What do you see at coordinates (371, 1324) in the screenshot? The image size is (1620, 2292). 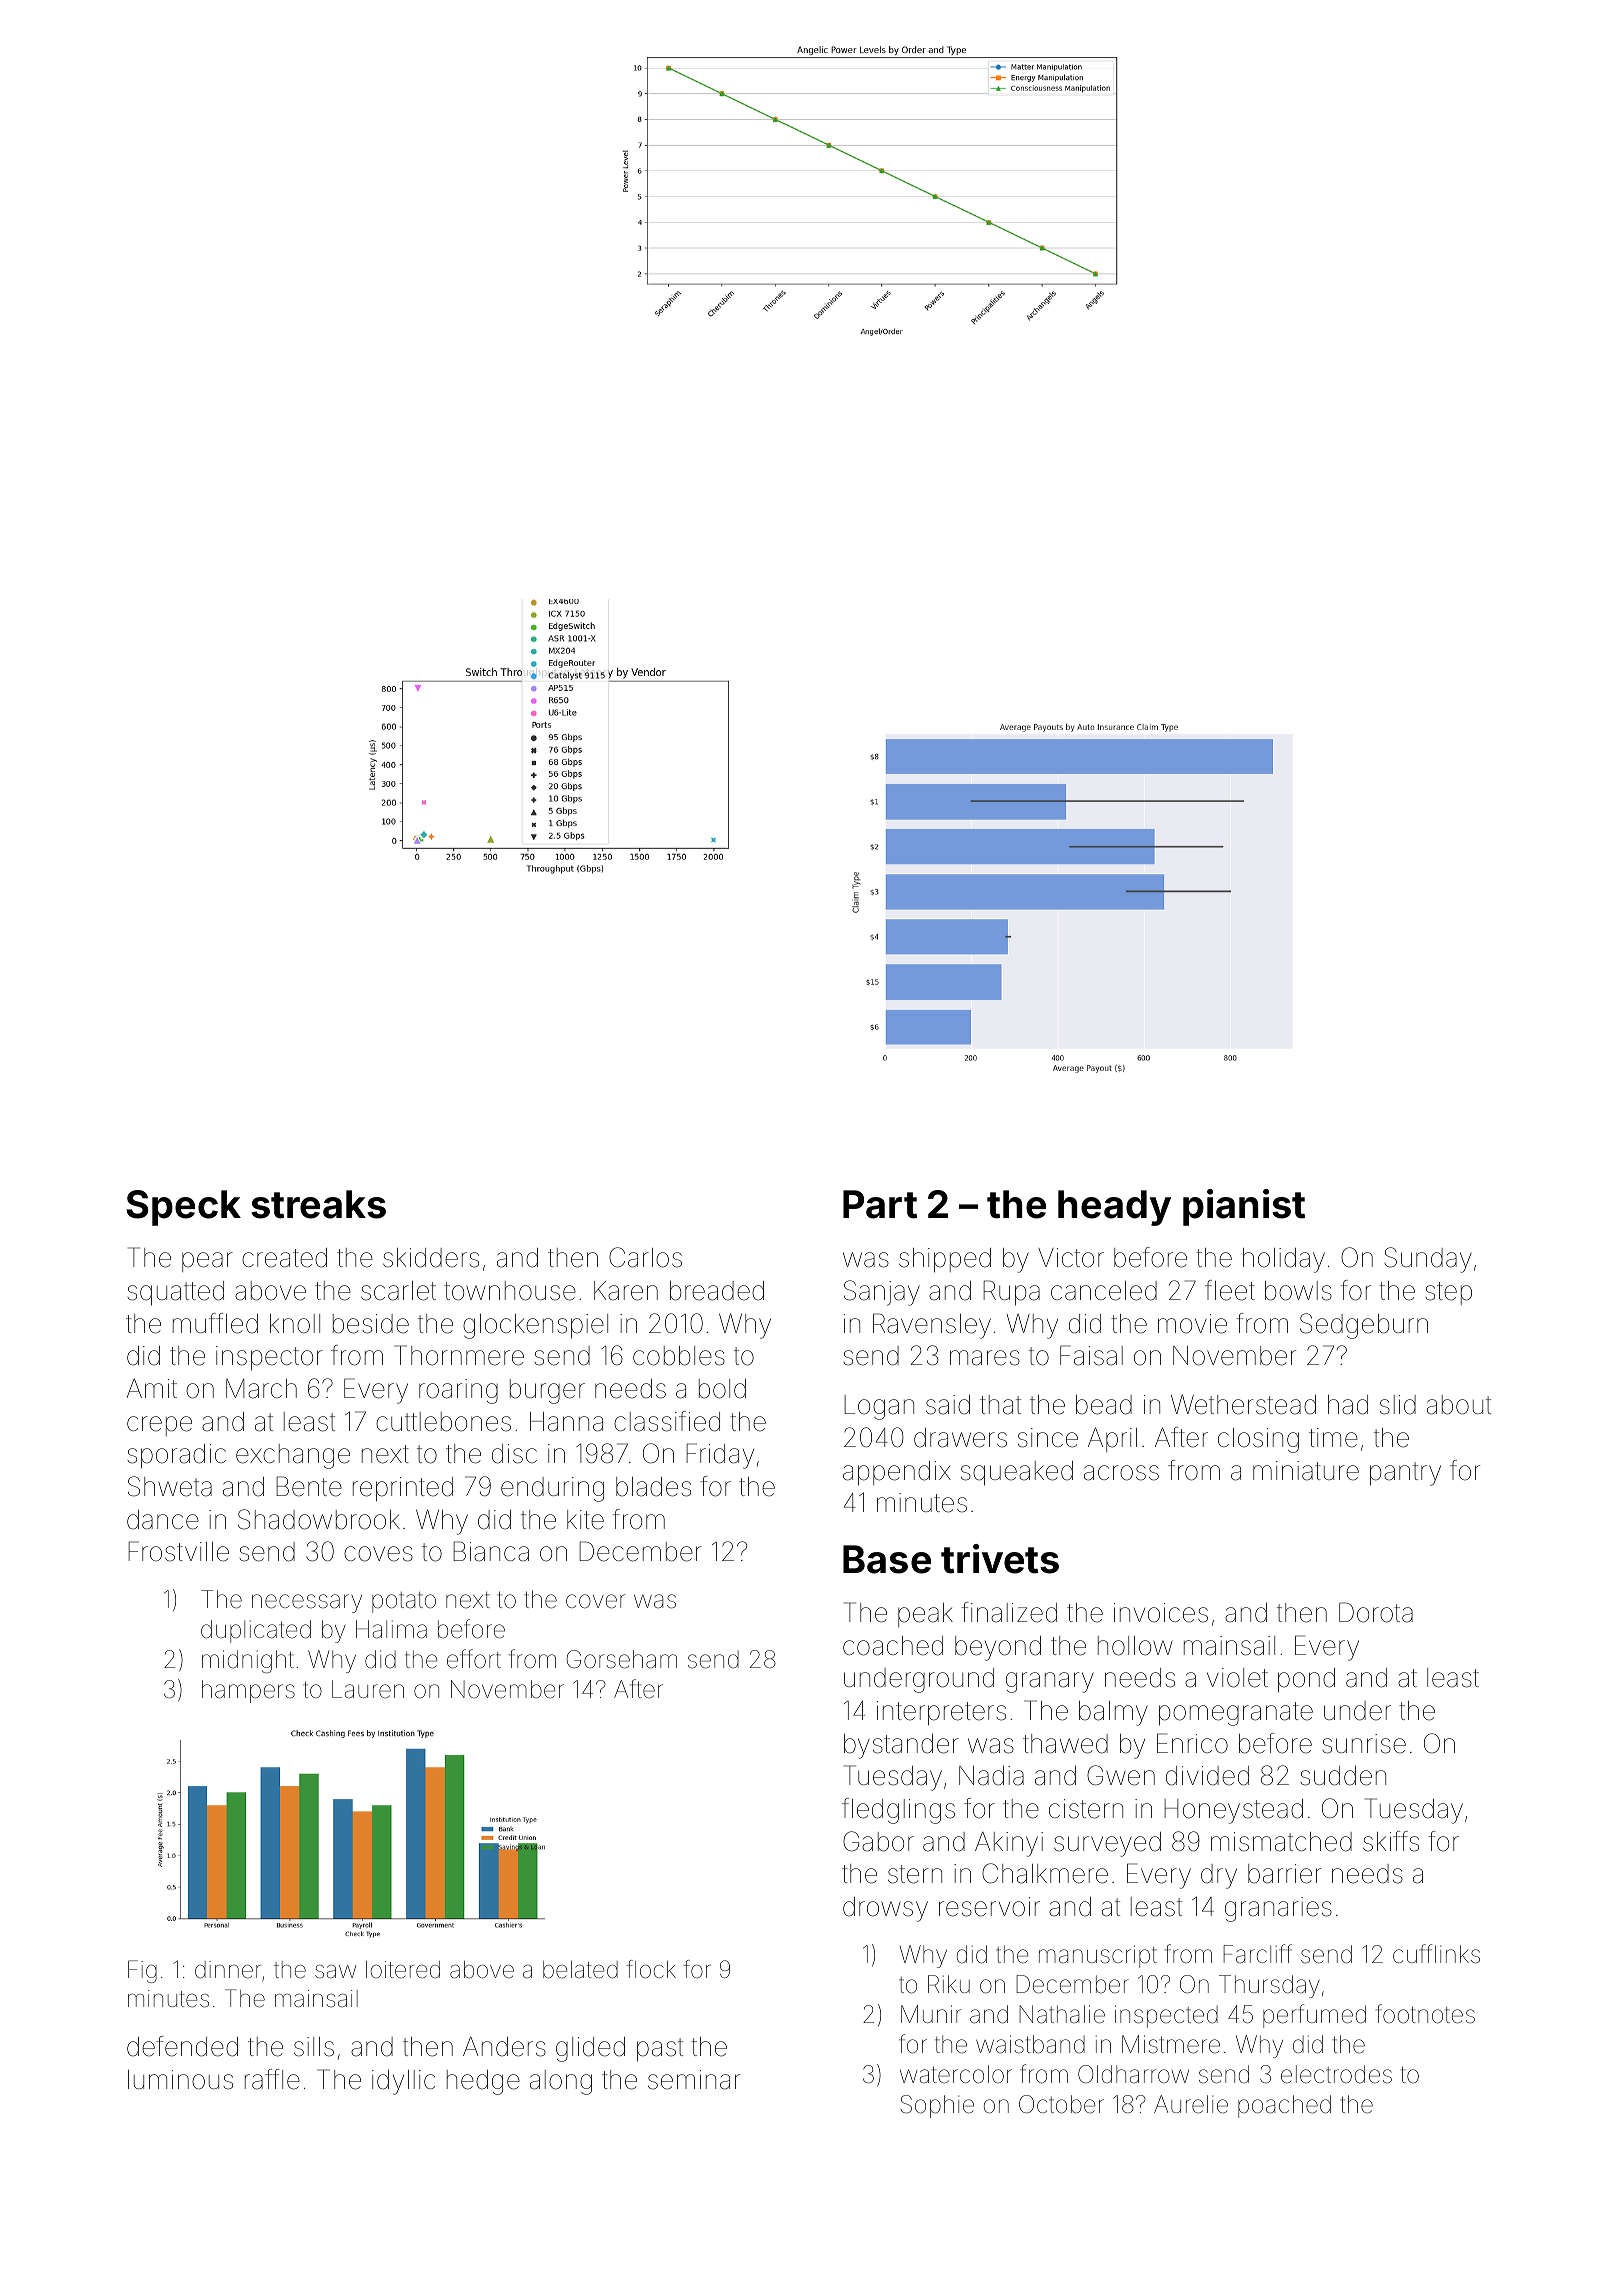 I see `beside` at bounding box center [371, 1324].
